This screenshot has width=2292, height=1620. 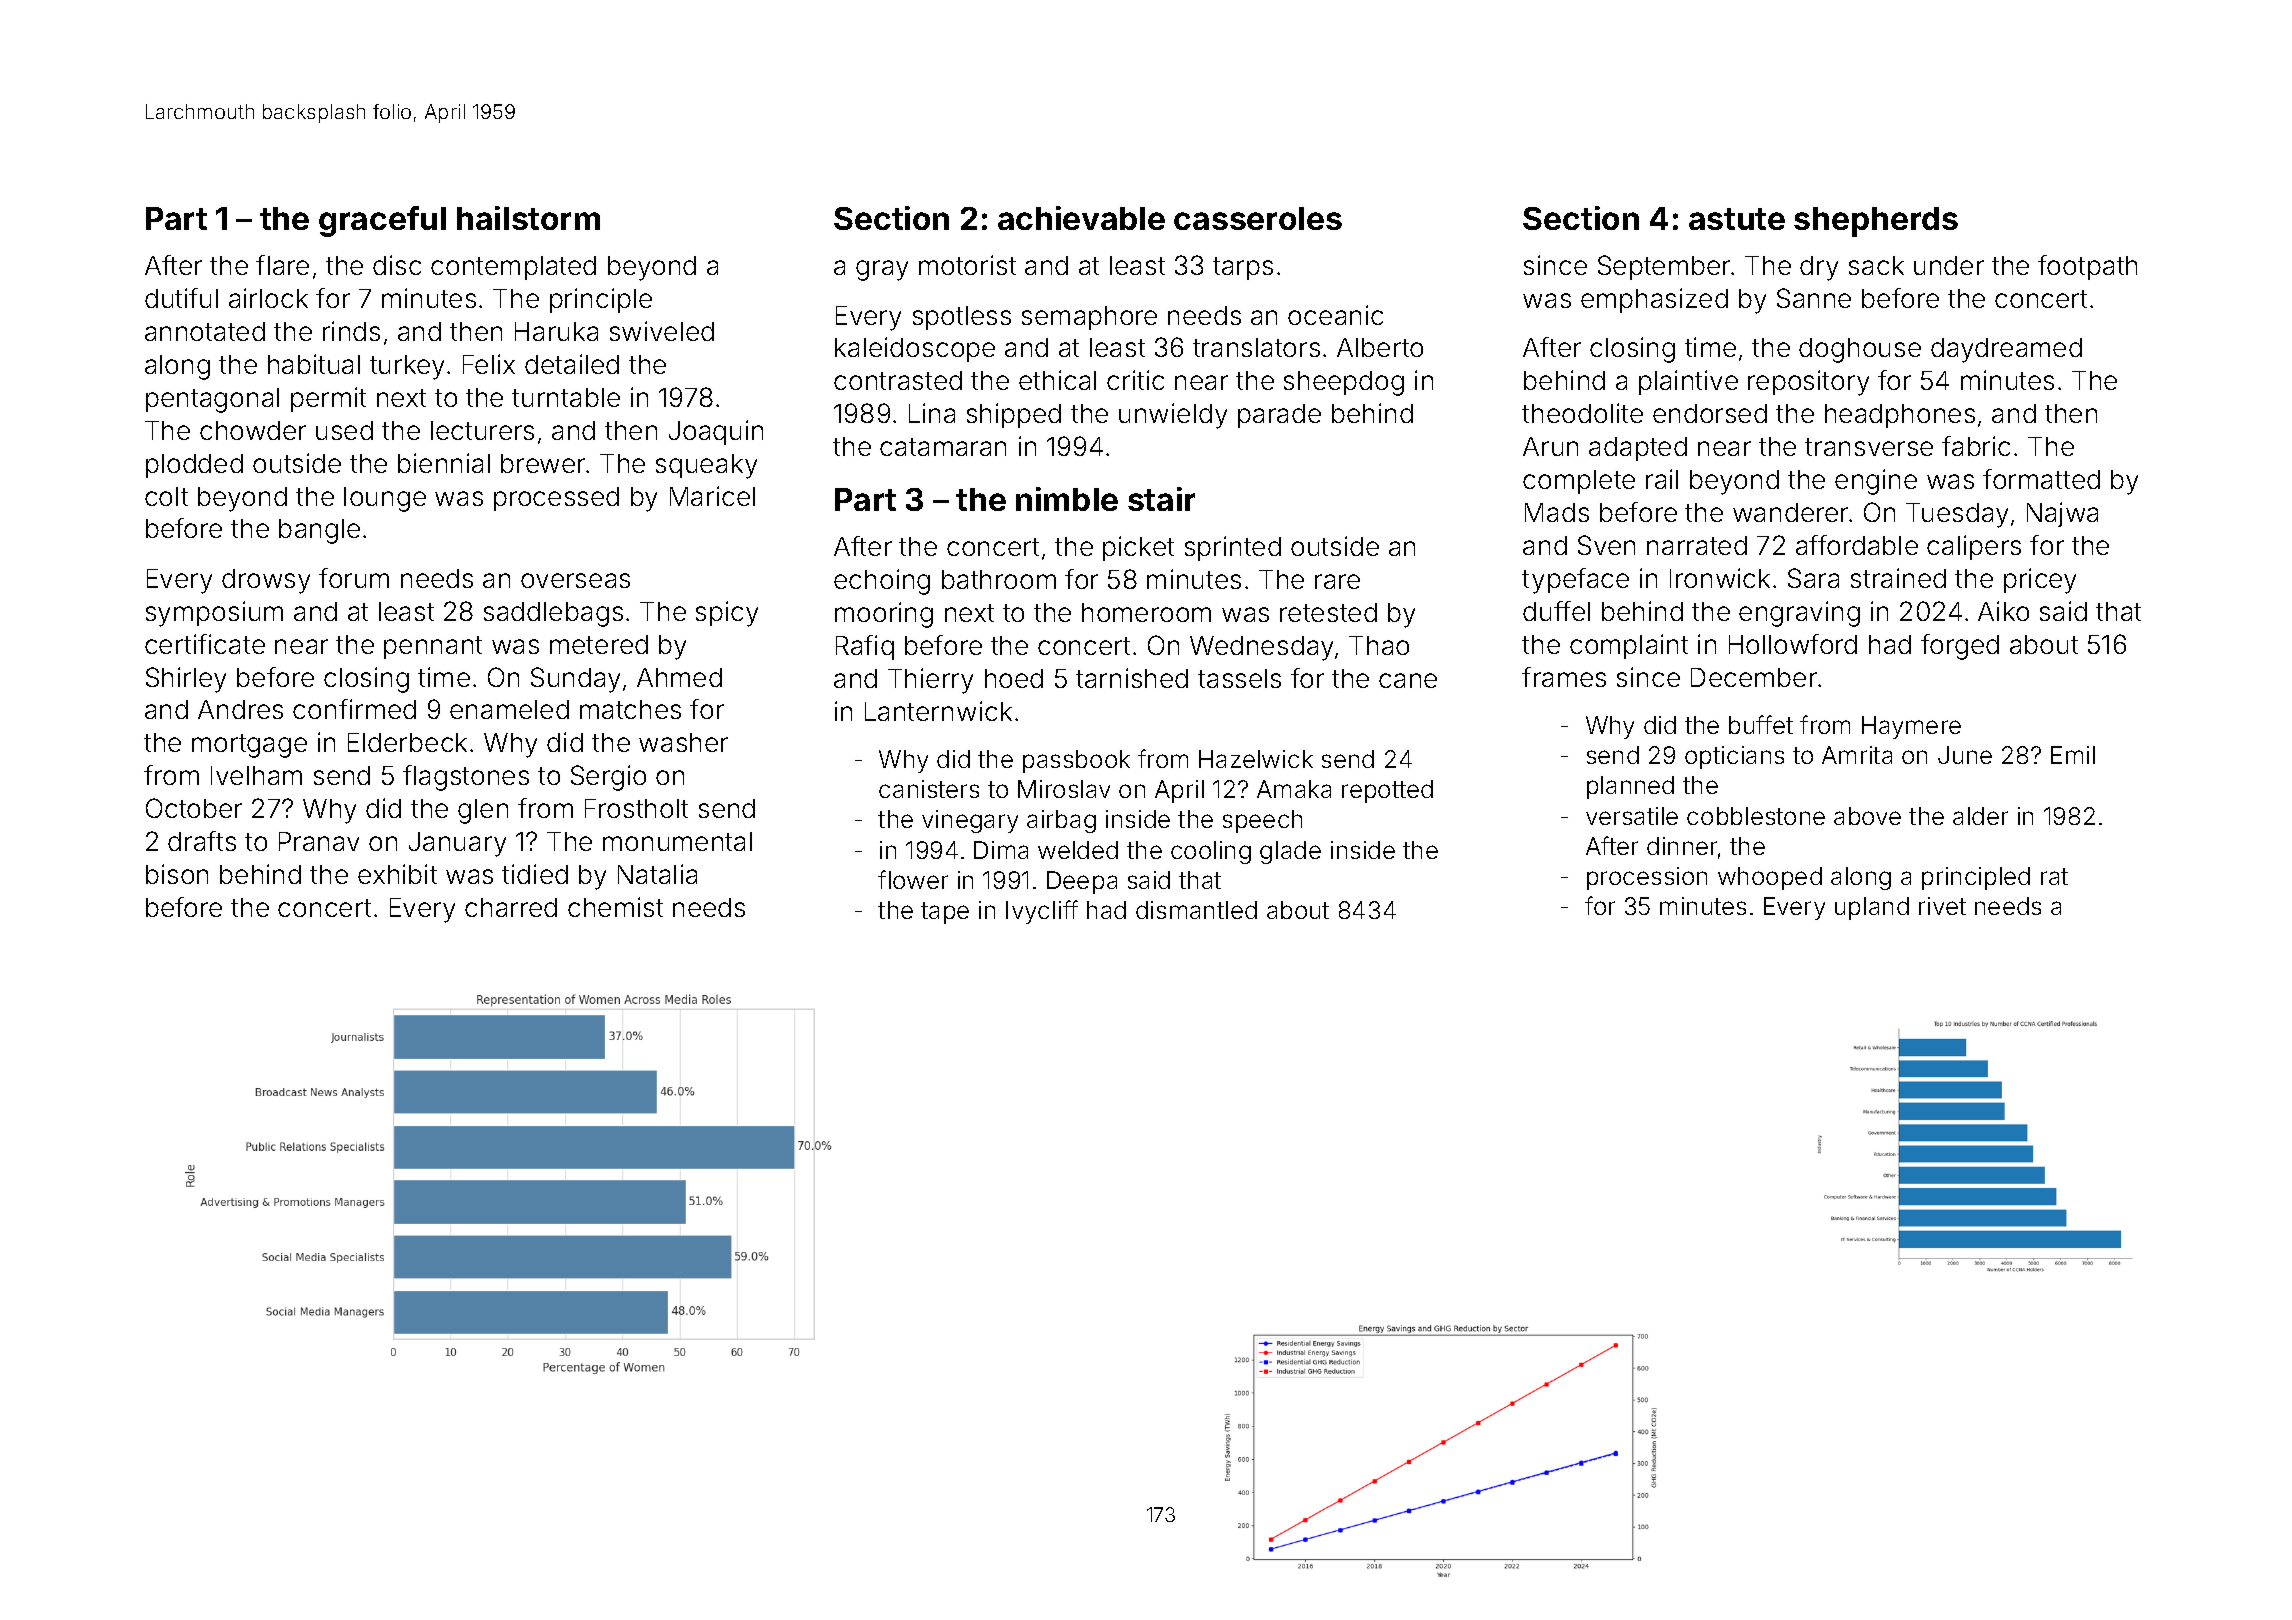 What do you see at coordinates (1737, 219) in the screenshot?
I see `astute` at bounding box center [1737, 219].
